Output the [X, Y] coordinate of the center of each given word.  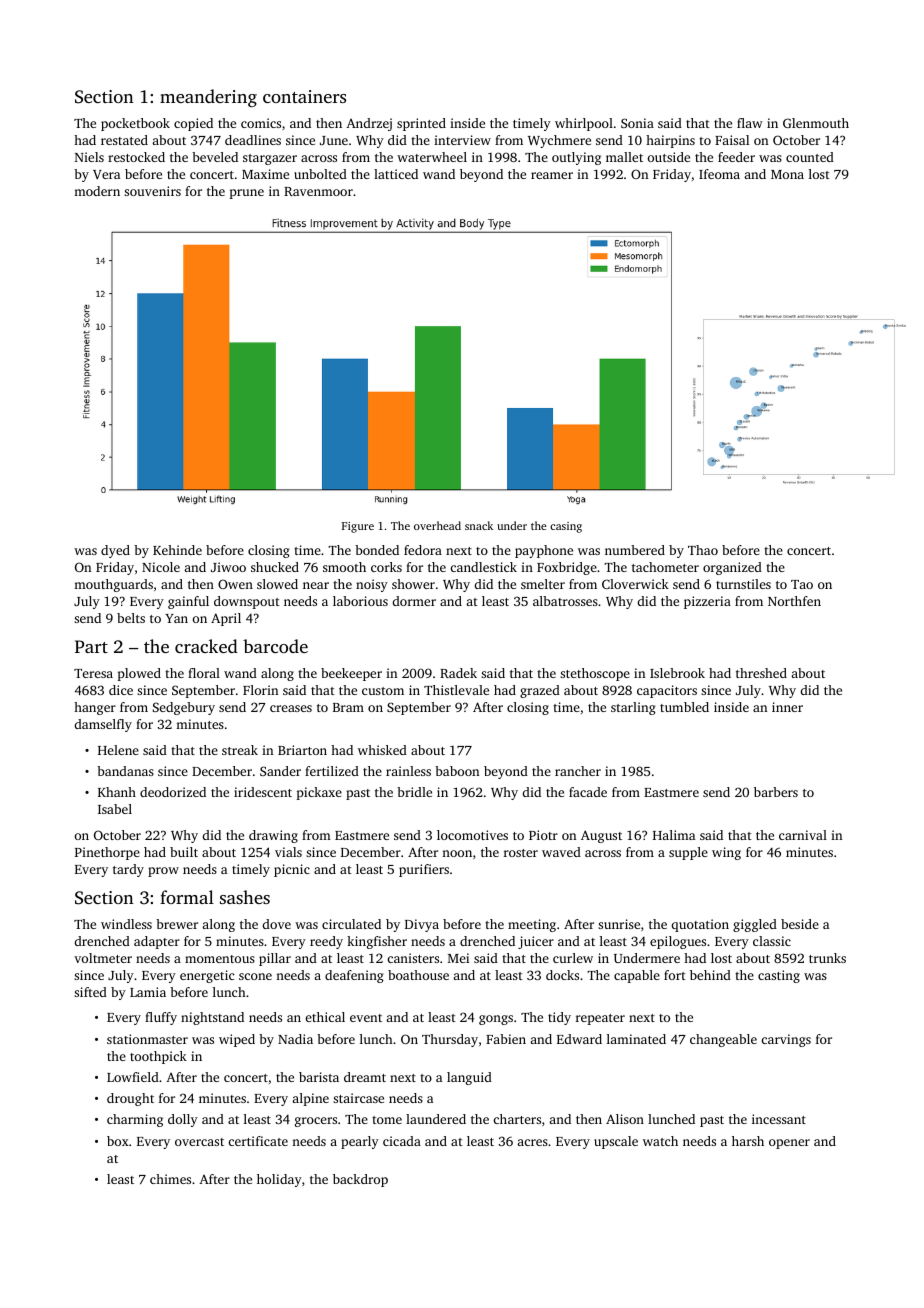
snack [479, 525]
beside [800, 924]
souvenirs [152, 191]
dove [277, 924]
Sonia [637, 123]
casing [566, 527]
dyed [115, 551]
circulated [351, 924]
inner [787, 707]
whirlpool [584, 124]
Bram [348, 707]
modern [97, 191]
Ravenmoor [318, 191]
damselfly [103, 725]
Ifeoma [719, 174]
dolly [183, 1120]
